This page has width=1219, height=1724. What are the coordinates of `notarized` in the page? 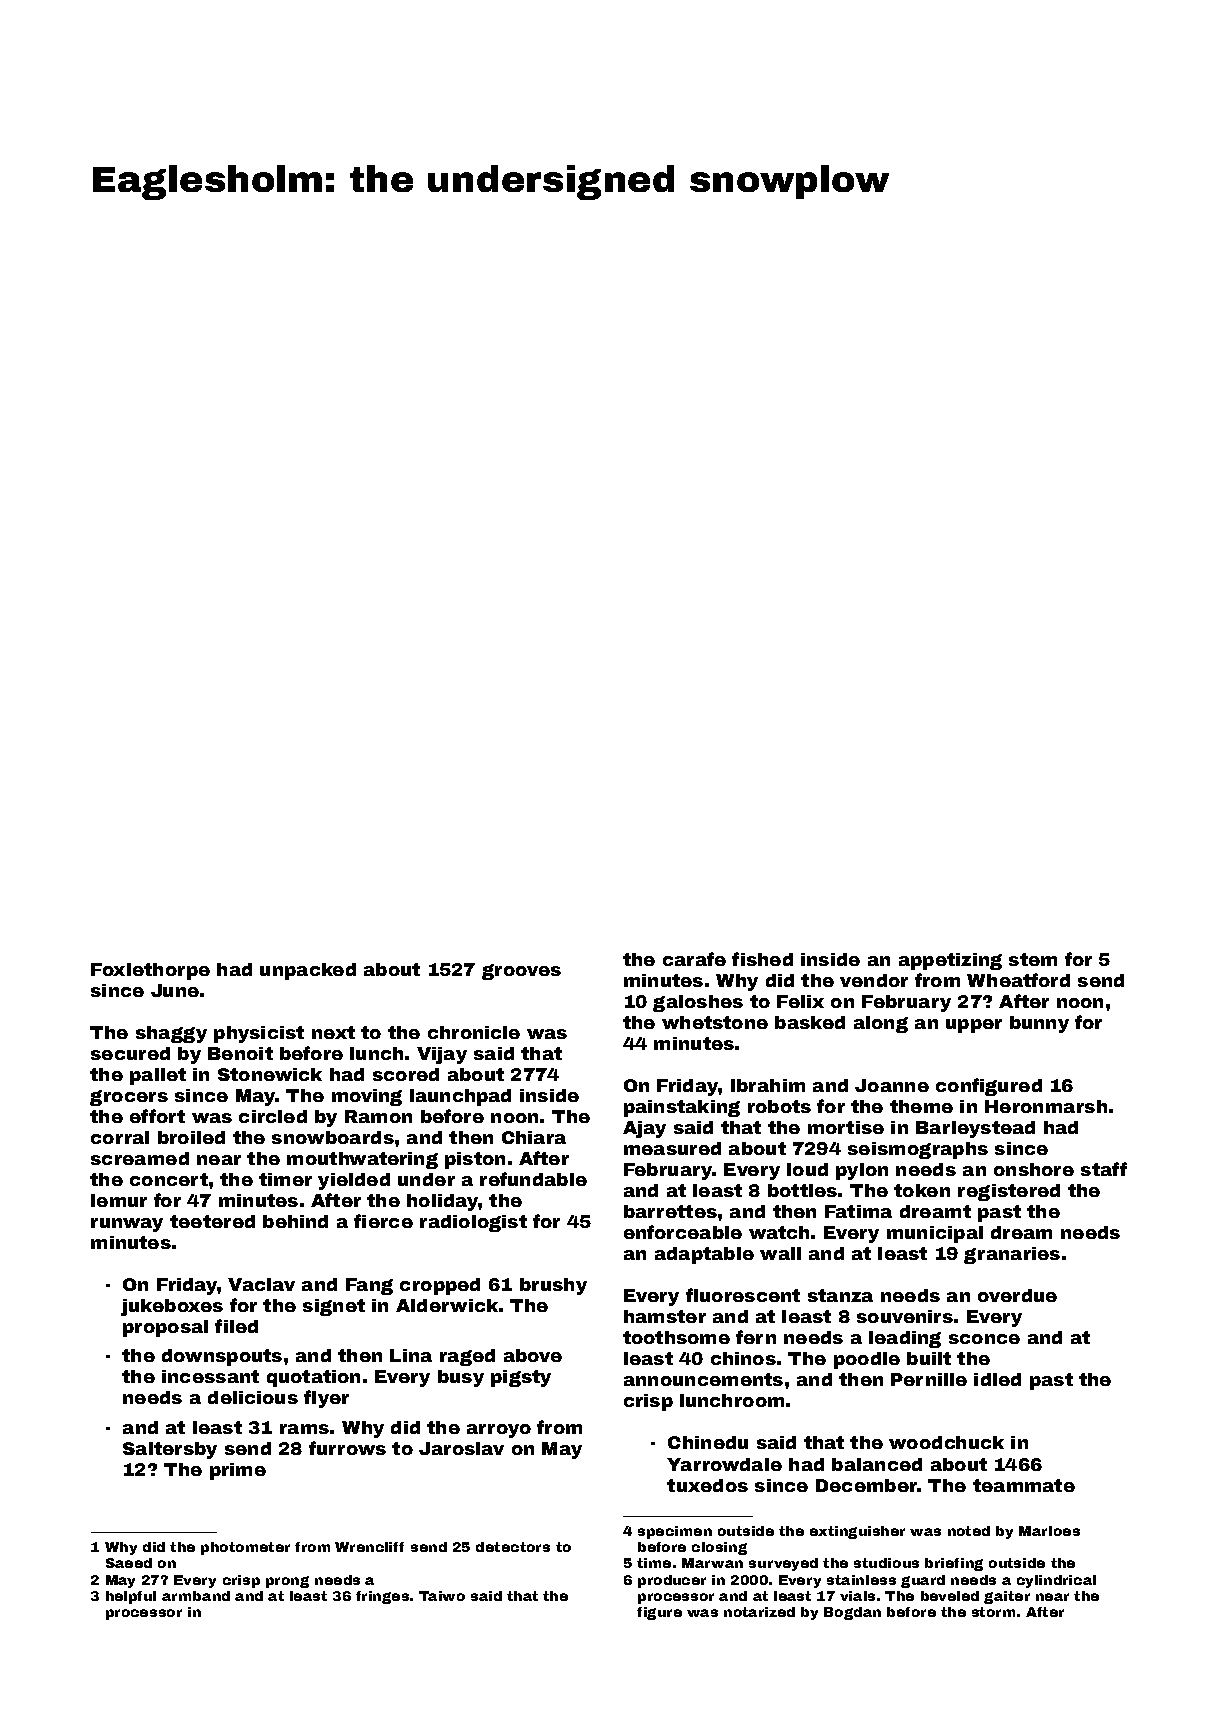 It's located at (759, 1612).
